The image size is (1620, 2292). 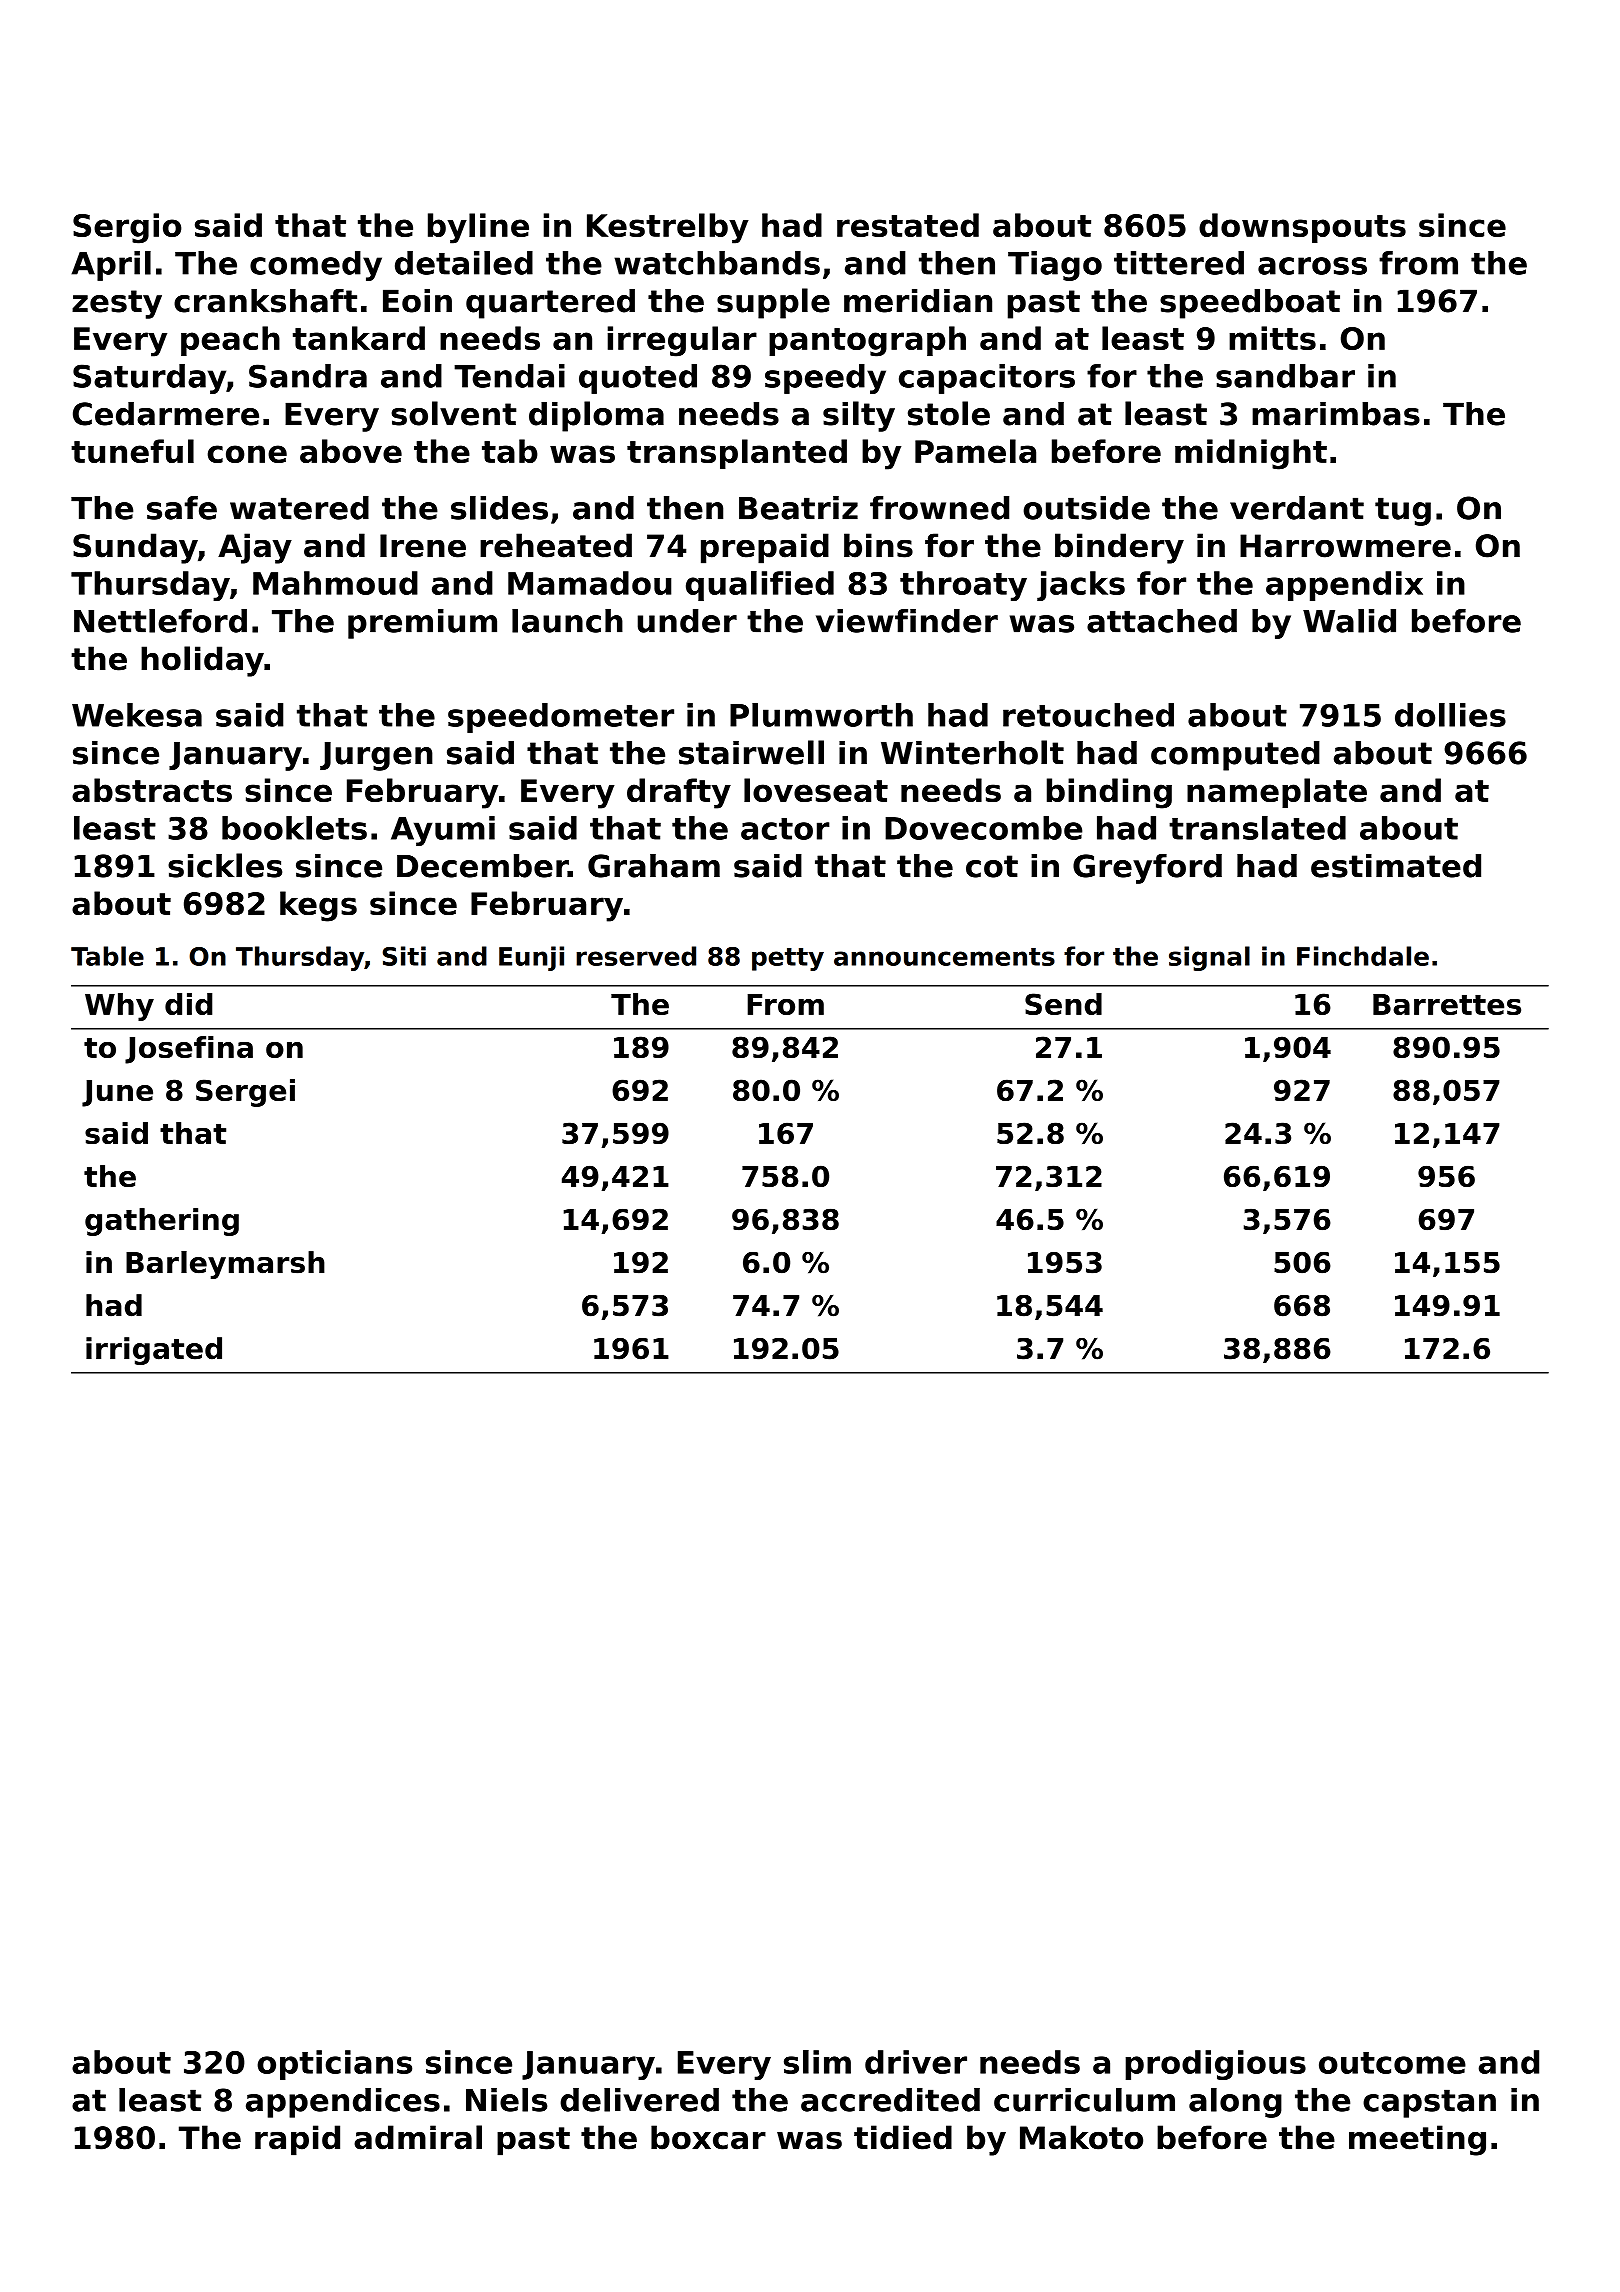 What do you see at coordinates (422, 624) in the document?
I see `premium` at bounding box center [422, 624].
